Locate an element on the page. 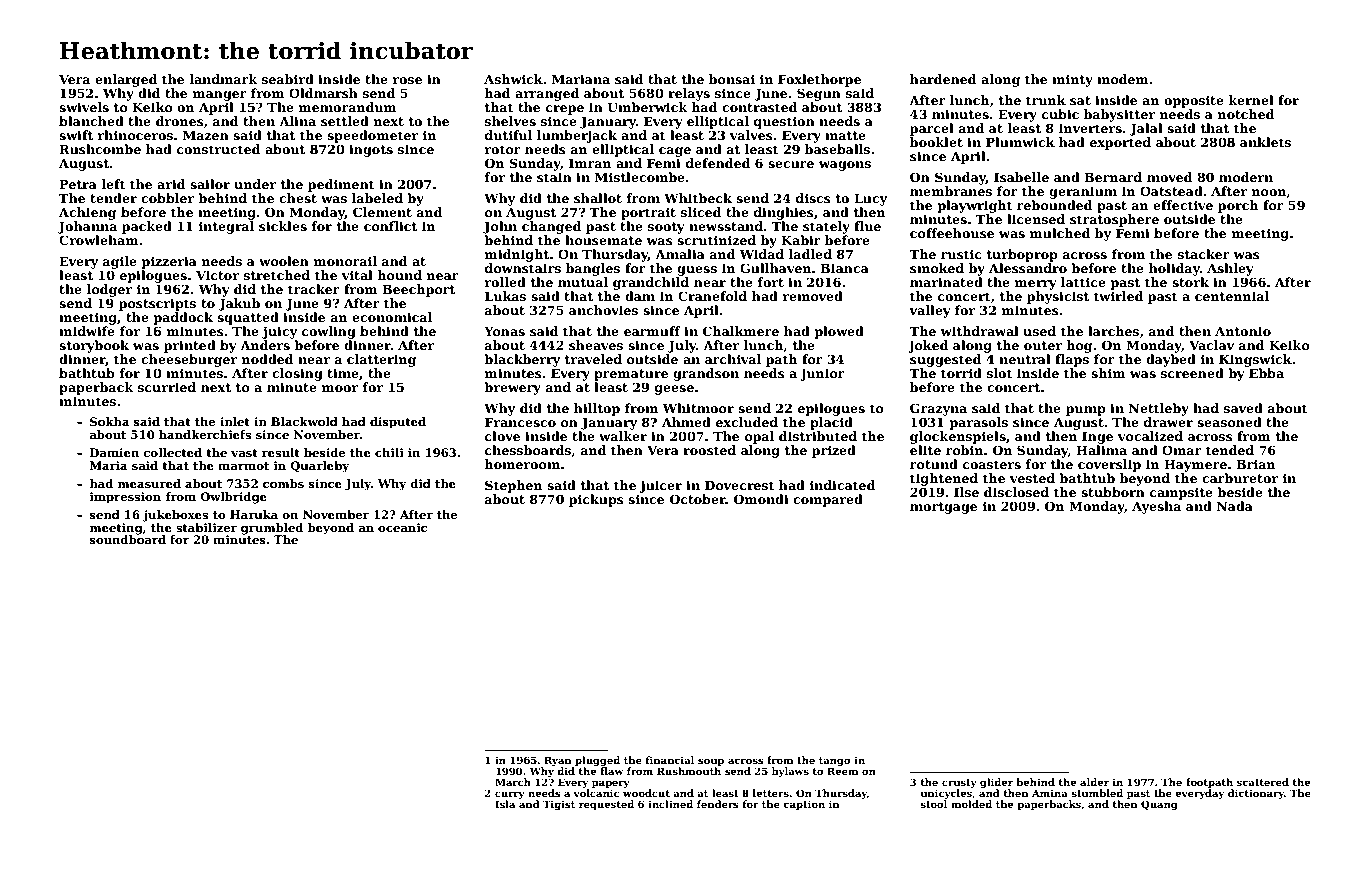  soundboard is located at coordinates (128, 539).
